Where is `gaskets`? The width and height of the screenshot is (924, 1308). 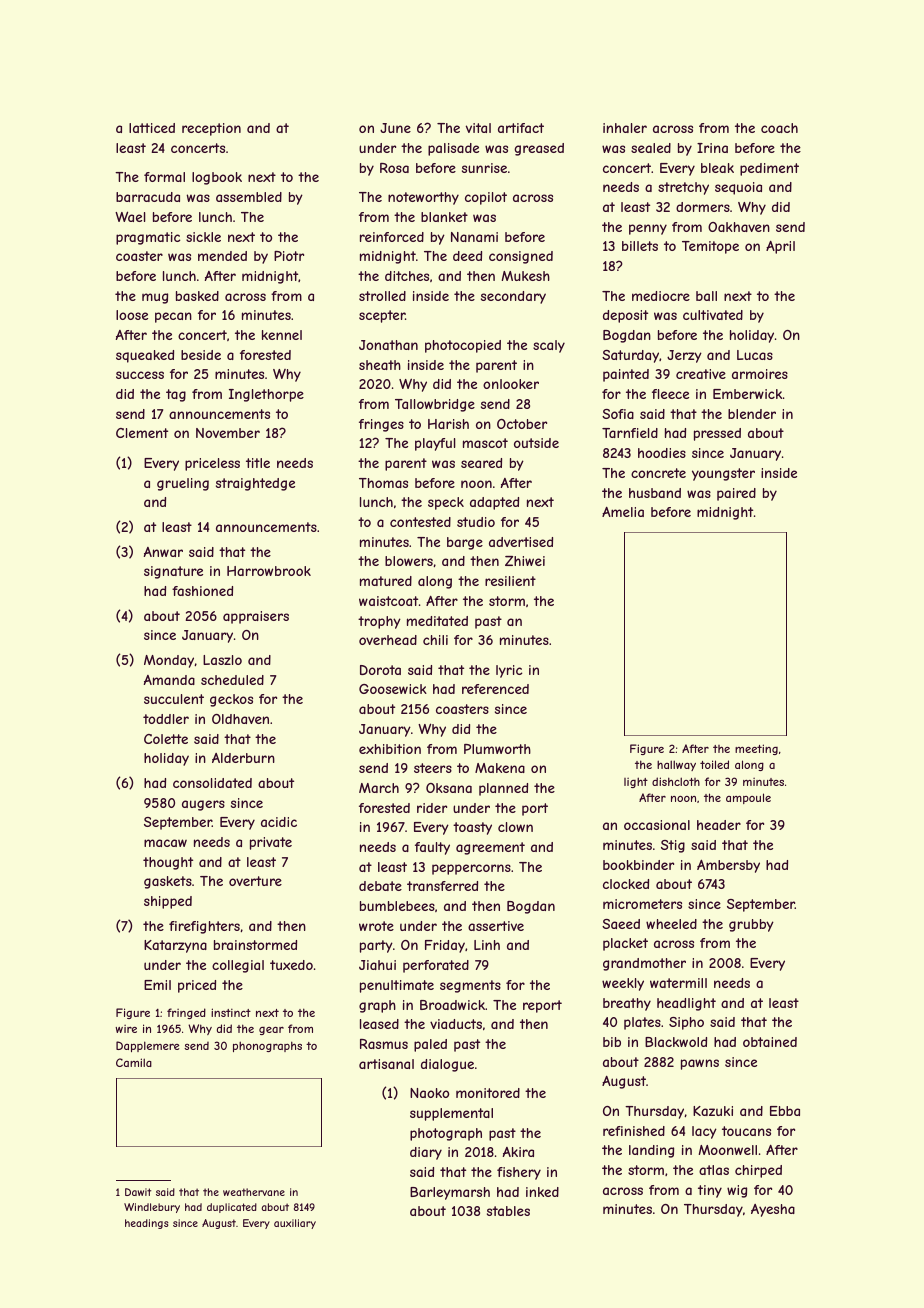 gaskets is located at coordinates (168, 882).
